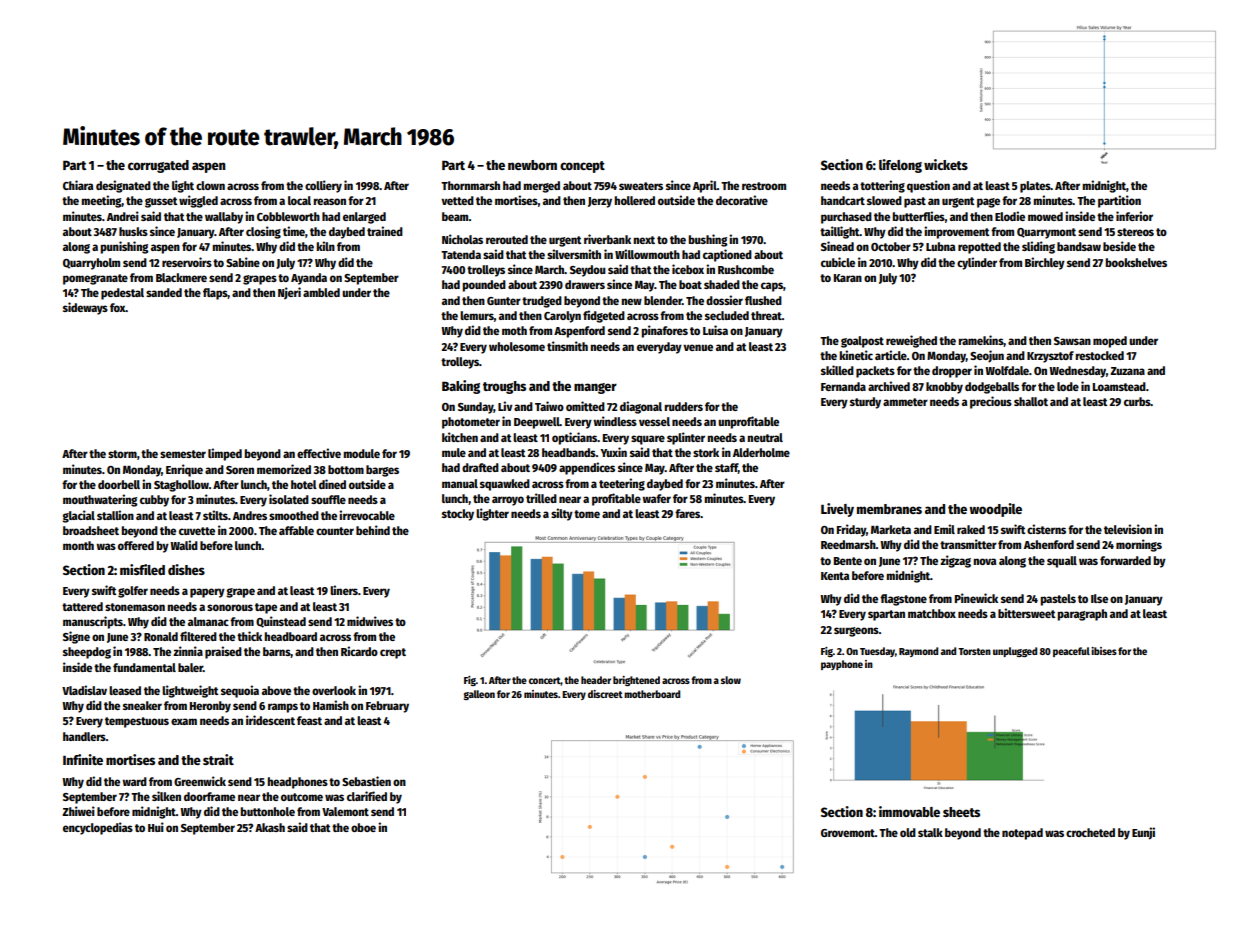  I want to click on membranes, so click(889, 509).
